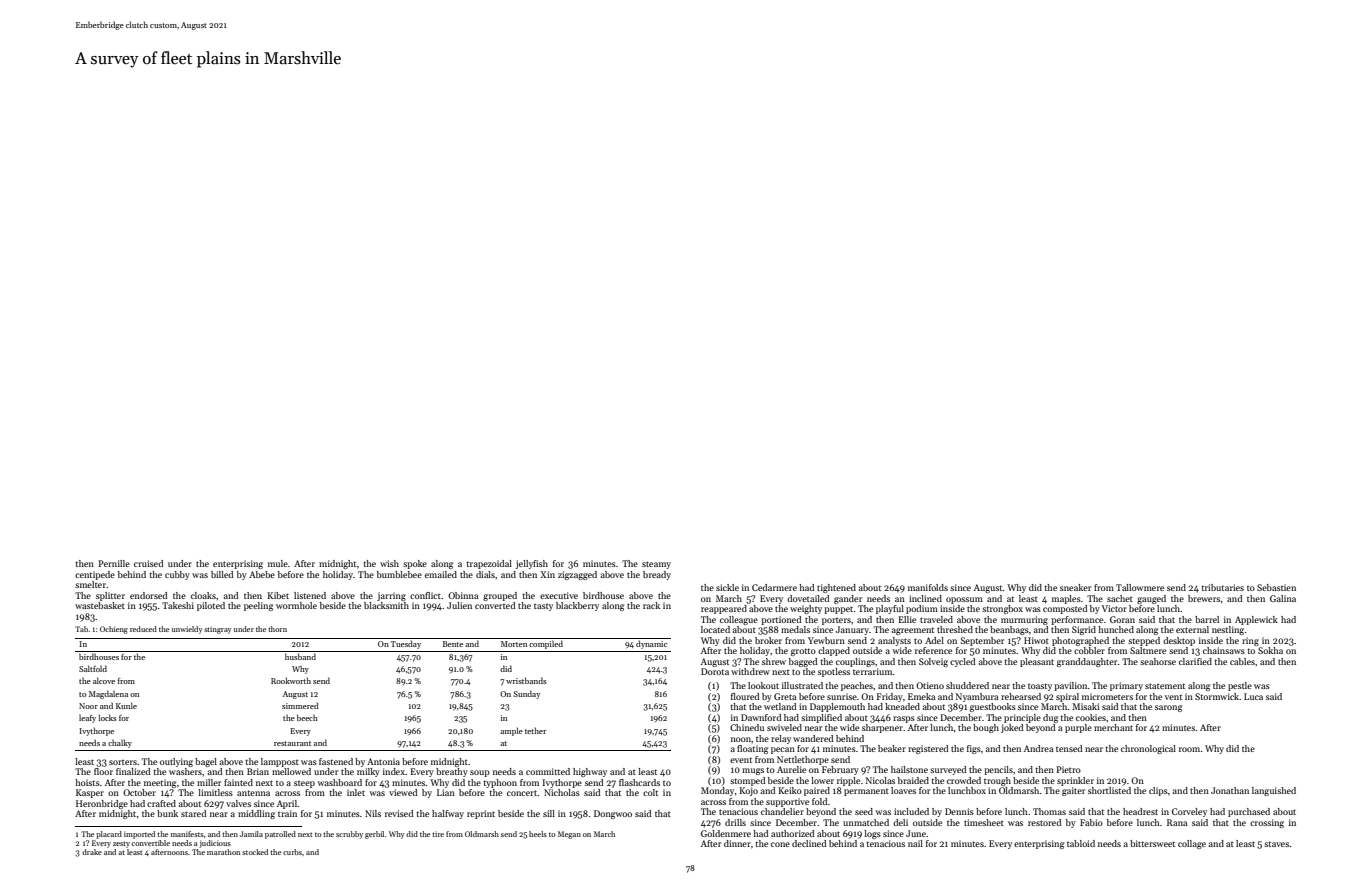 Image resolution: width=1372 pixels, height=887 pixels. Describe the element at coordinates (223, 852) in the screenshot. I see `marathon` at that location.
